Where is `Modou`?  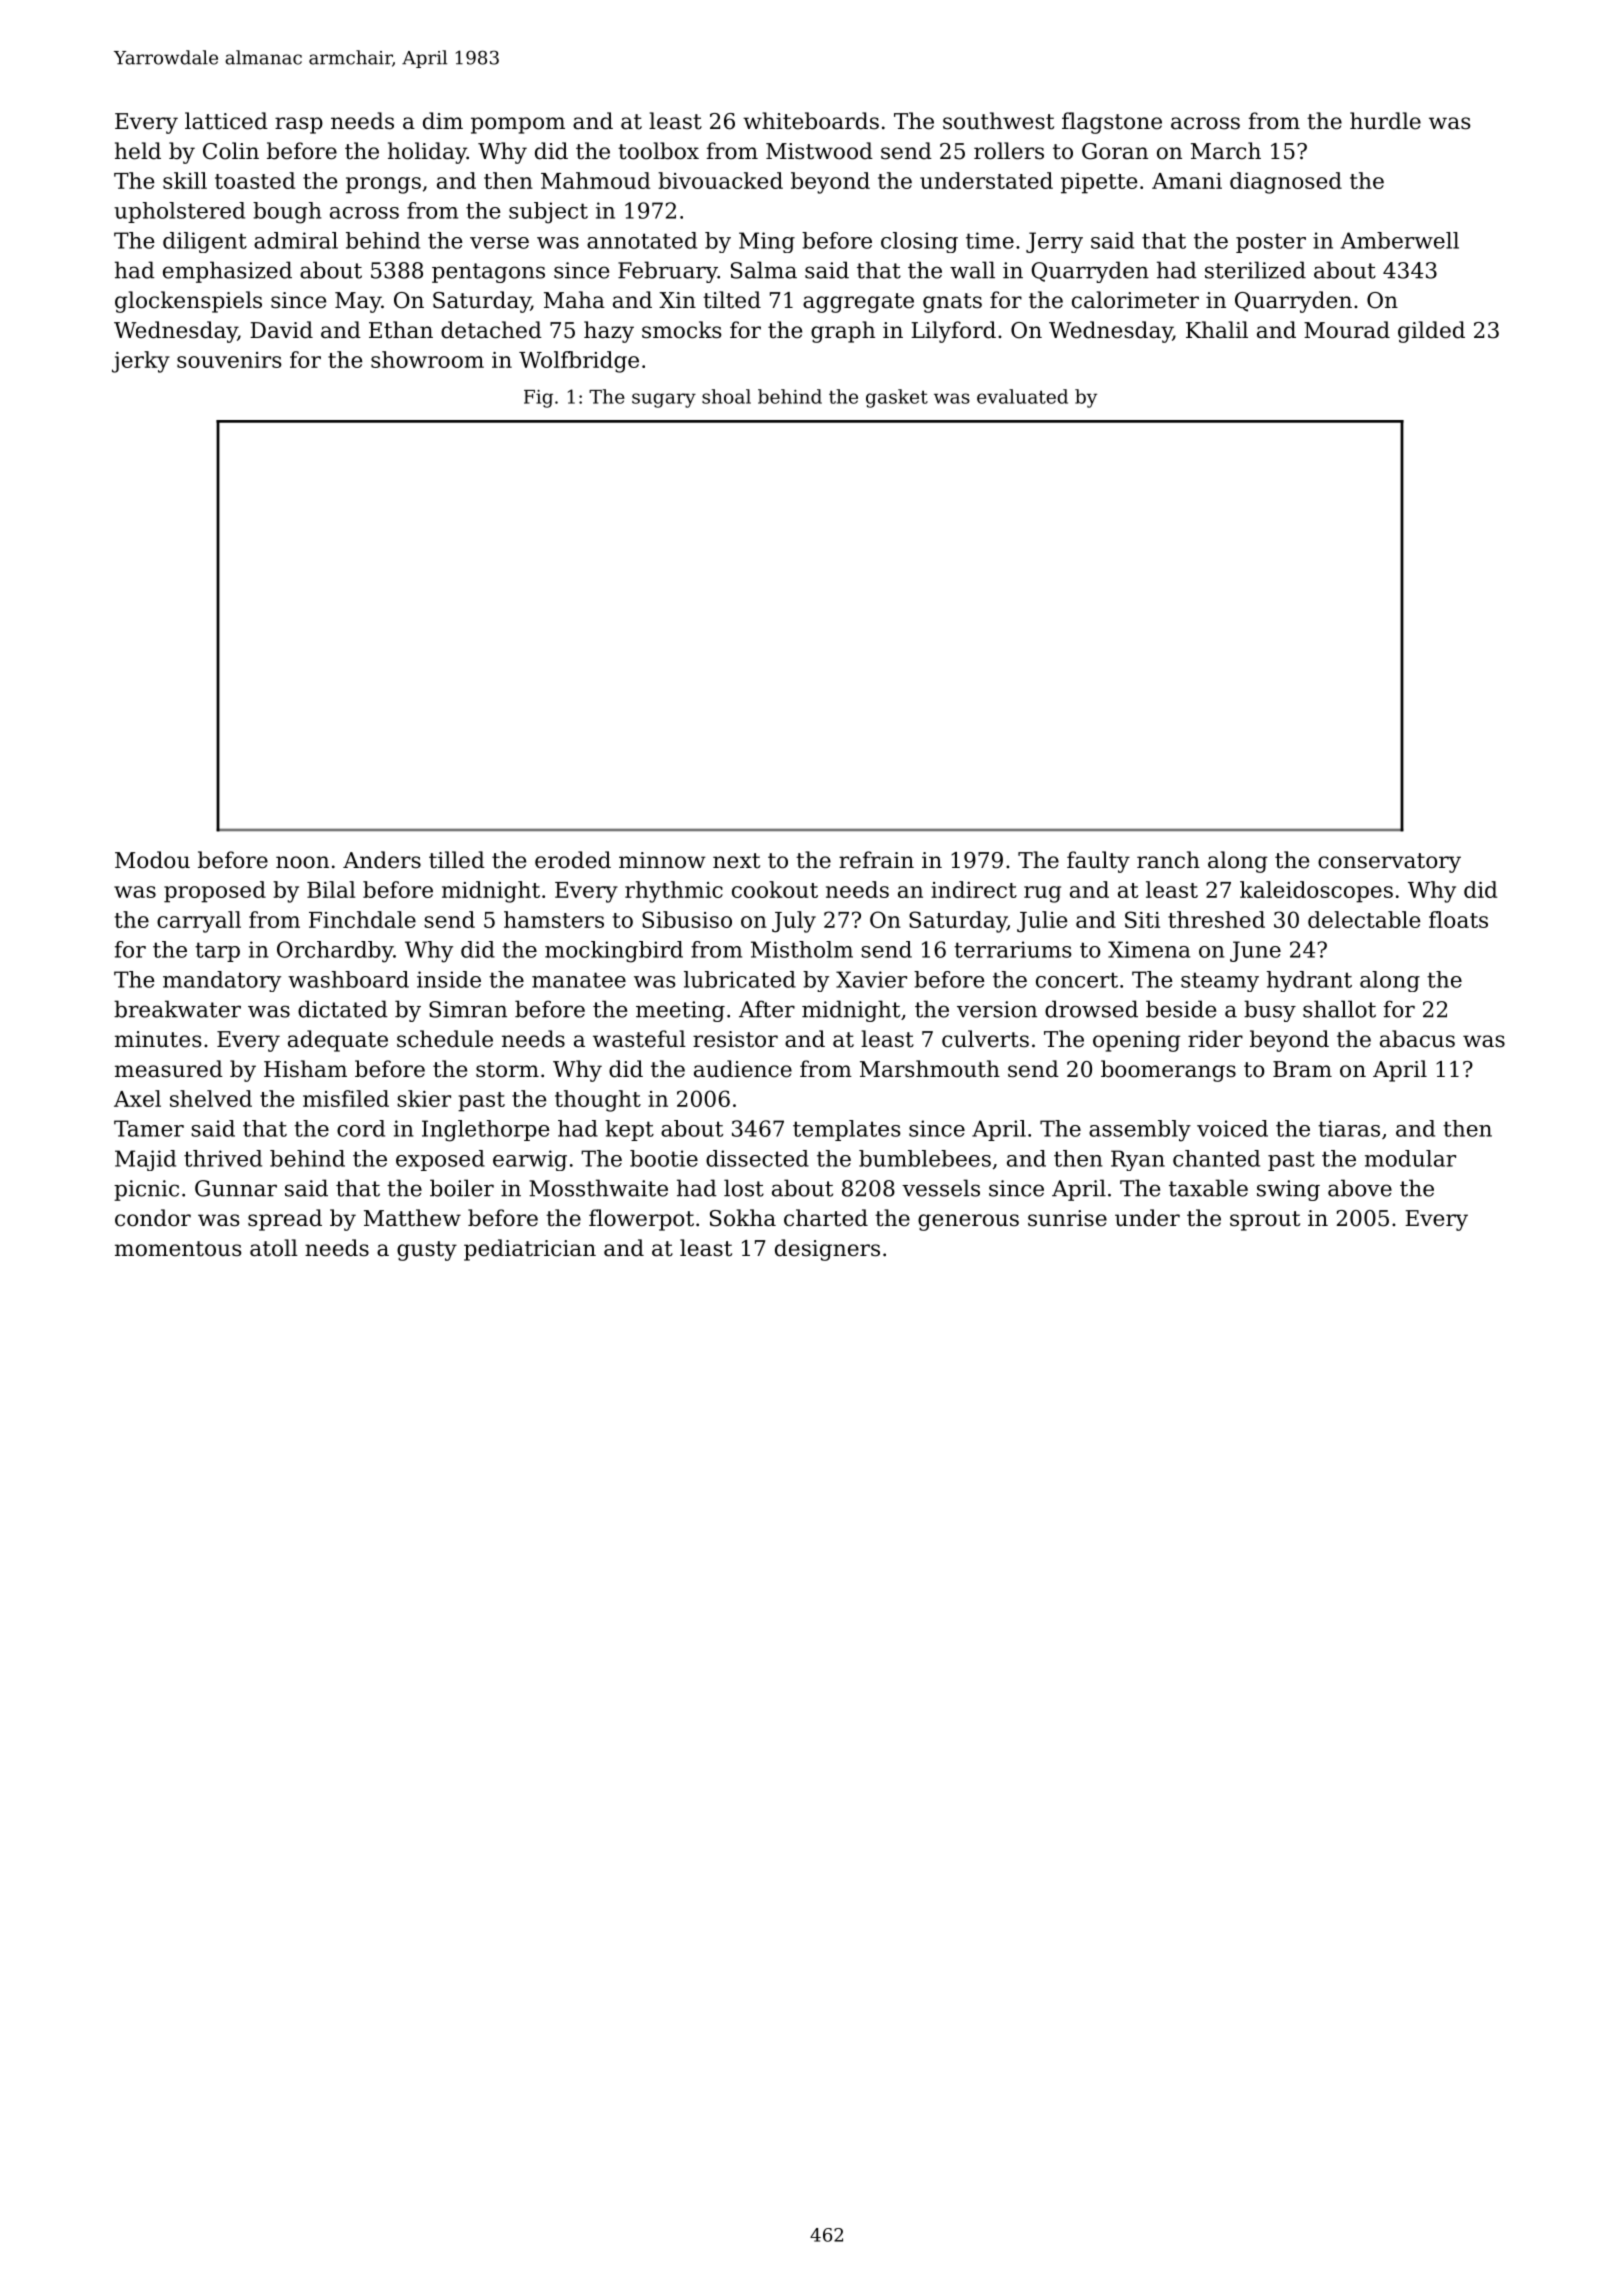 Modou is located at coordinates (152, 860).
